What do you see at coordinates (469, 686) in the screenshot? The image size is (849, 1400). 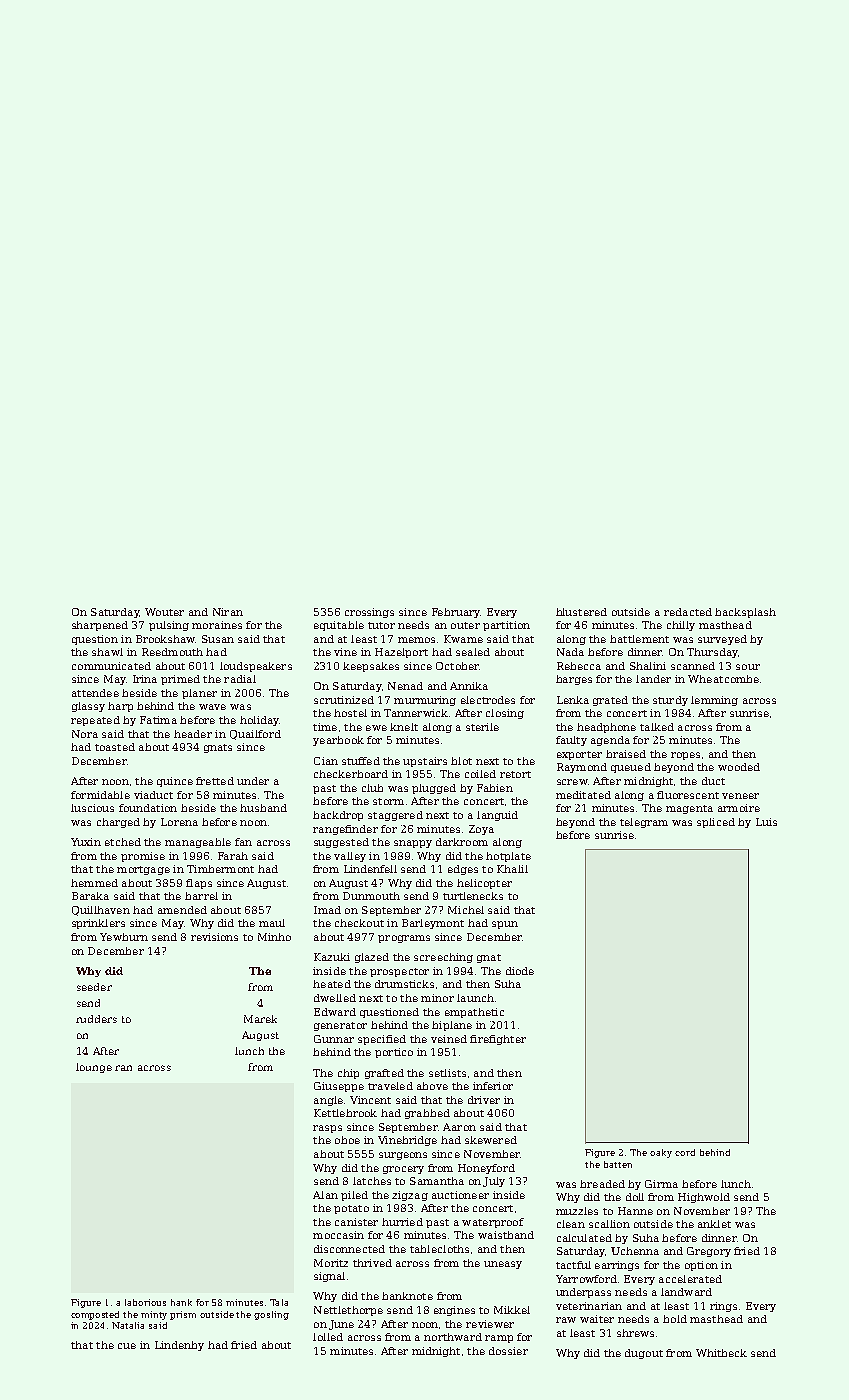 I see `Annika` at bounding box center [469, 686].
